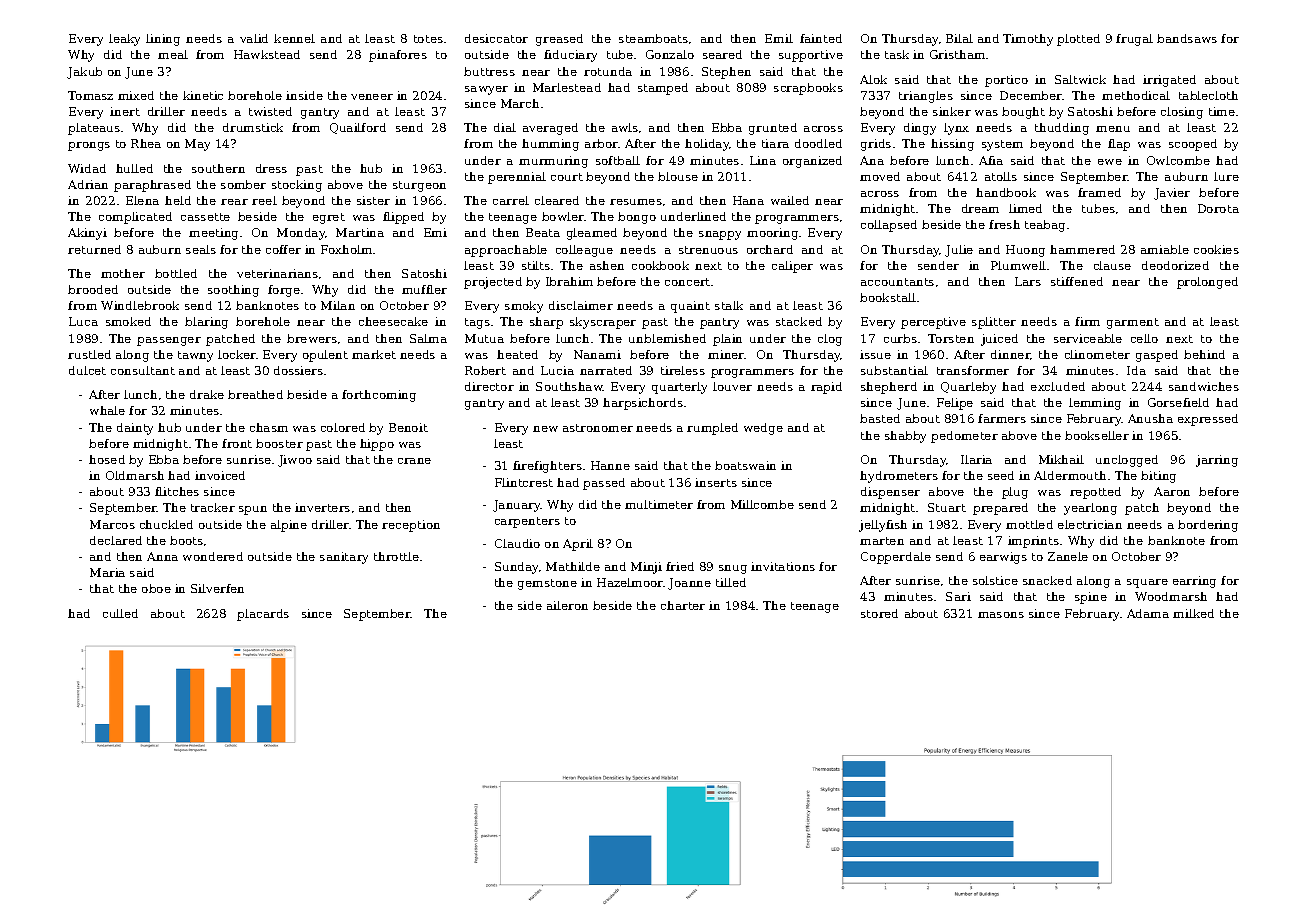  What do you see at coordinates (660, 265) in the screenshot?
I see `cookbook` at bounding box center [660, 265].
